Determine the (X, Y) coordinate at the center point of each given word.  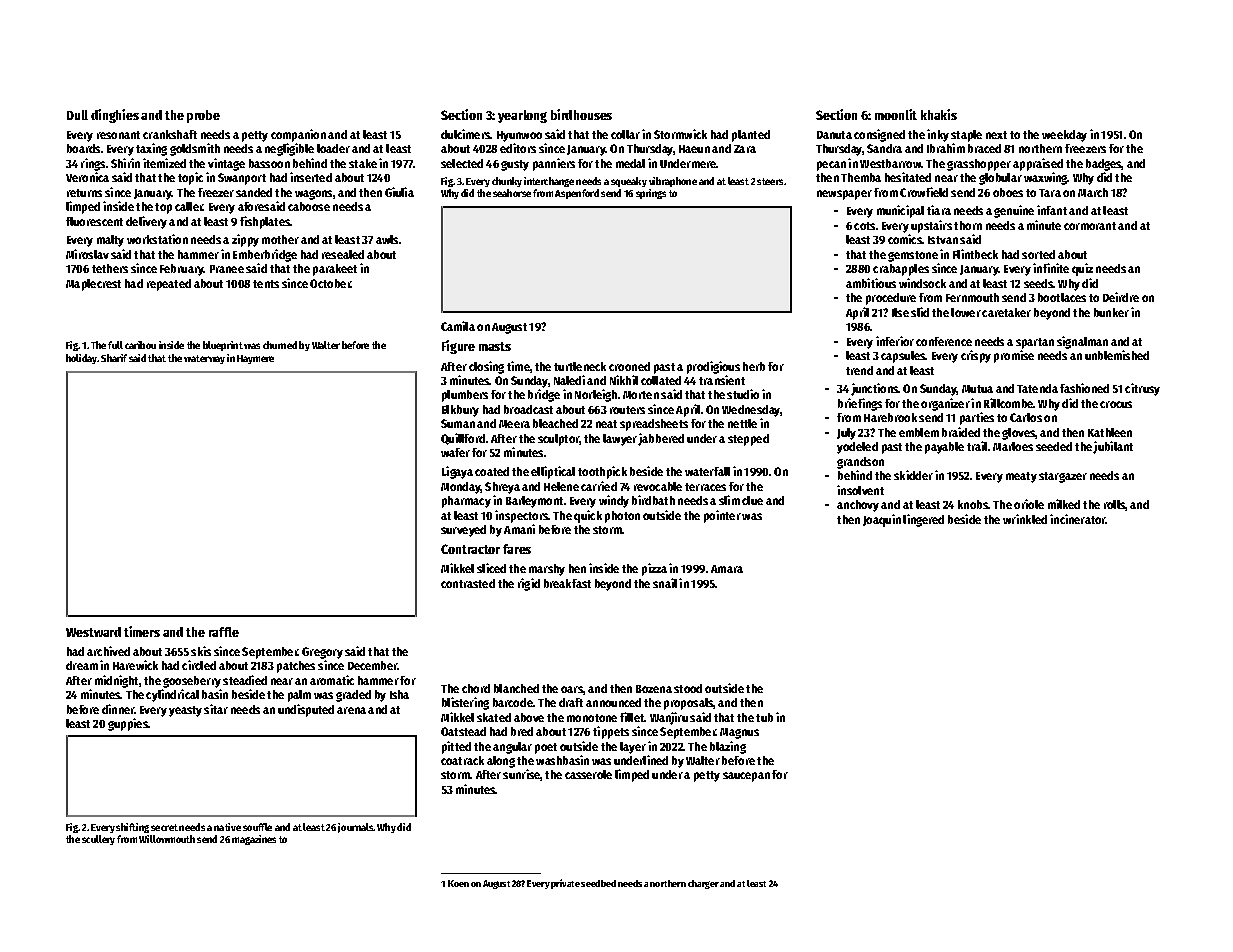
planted (751, 136)
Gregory (322, 653)
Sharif (114, 358)
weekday (1064, 136)
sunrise (522, 775)
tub (764, 717)
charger (703, 884)
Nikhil (624, 380)
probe (203, 116)
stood (688, 688)
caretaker (1006, 312)
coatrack (462, 760)
